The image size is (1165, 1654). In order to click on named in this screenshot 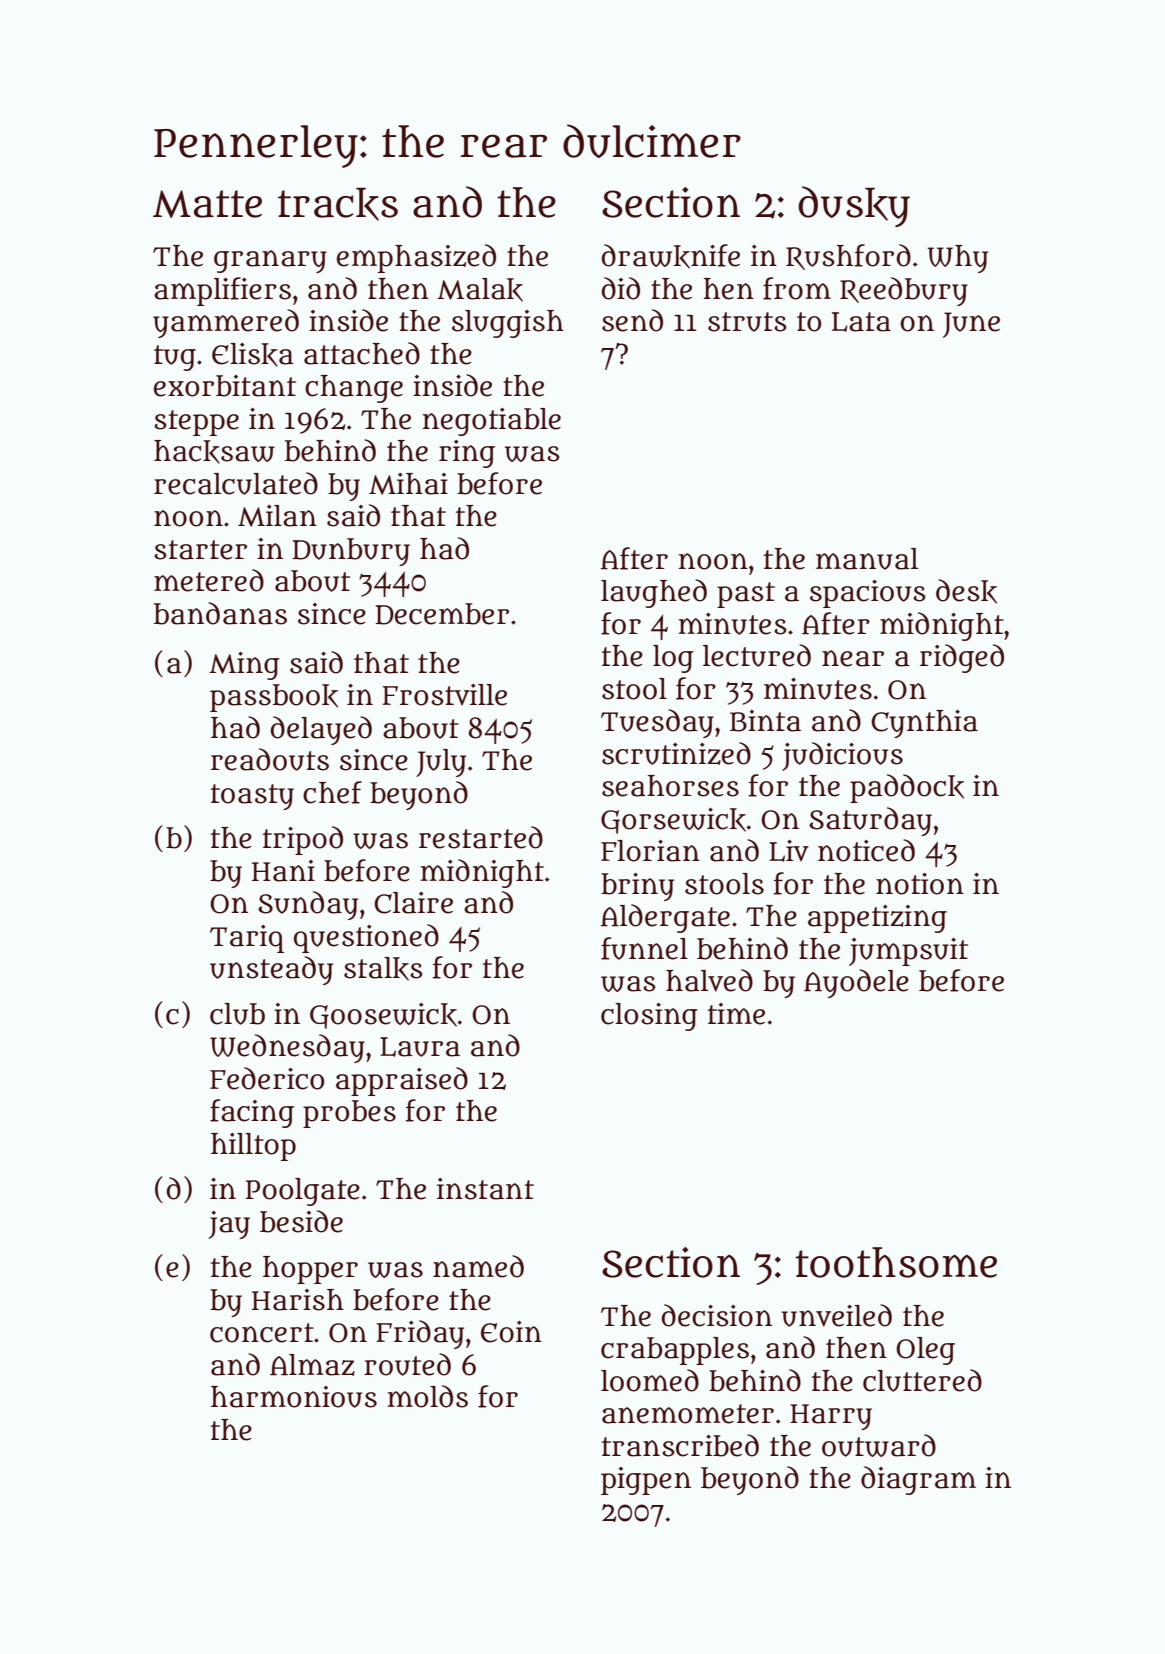, I will do `click(478, 1266)`.
